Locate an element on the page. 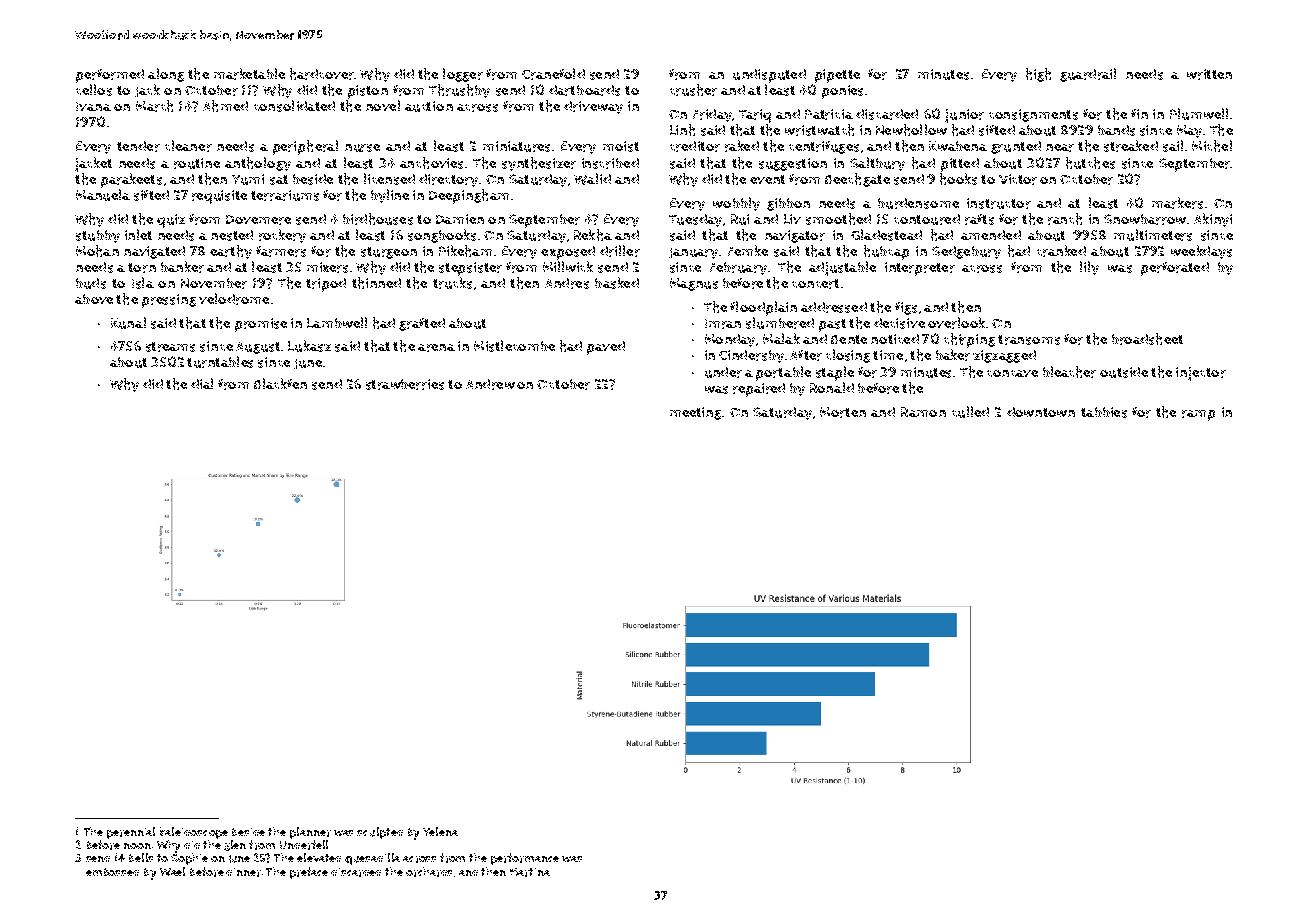  concave is located at coordinates (1012, 373).
